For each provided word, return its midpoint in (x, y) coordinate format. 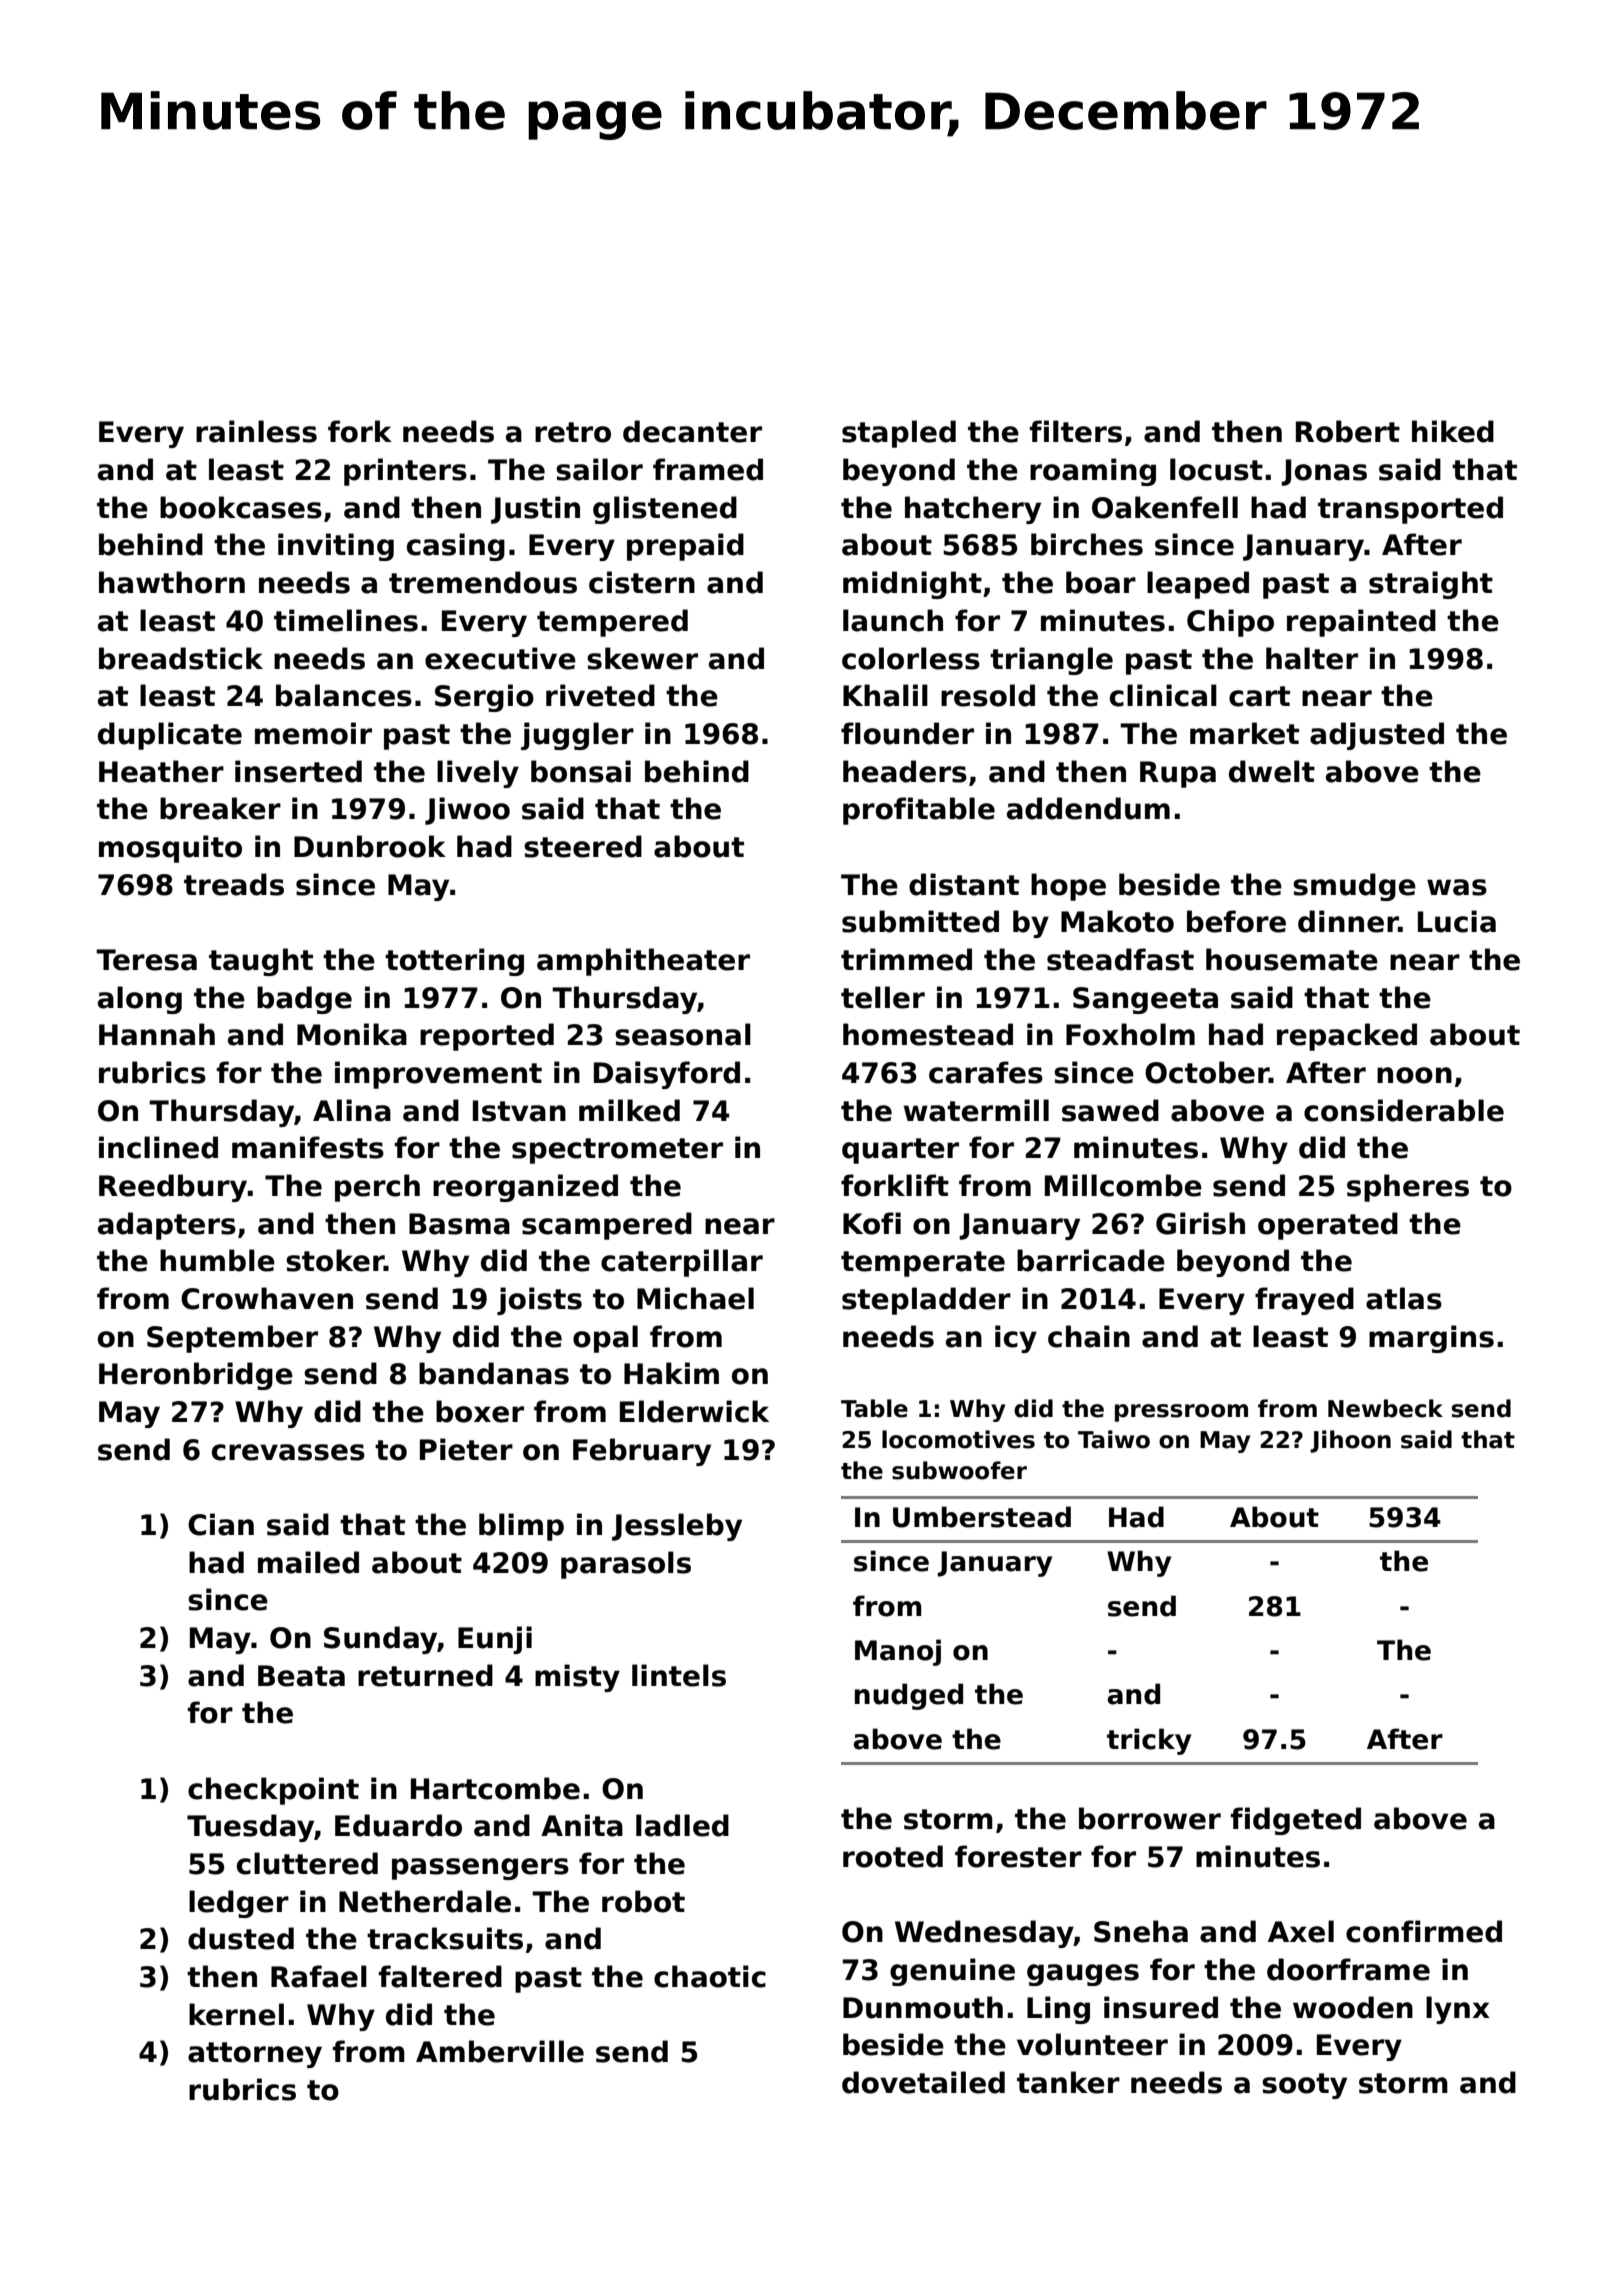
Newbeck (1385, 1408)
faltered (440, 1976)
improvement (438, 1075)
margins (1431, 1339)
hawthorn (172, 582)
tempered (612, 623)
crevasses (288, 1452)
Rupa (1178, 774)
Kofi (872, 1223)
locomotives (958, 1439)
